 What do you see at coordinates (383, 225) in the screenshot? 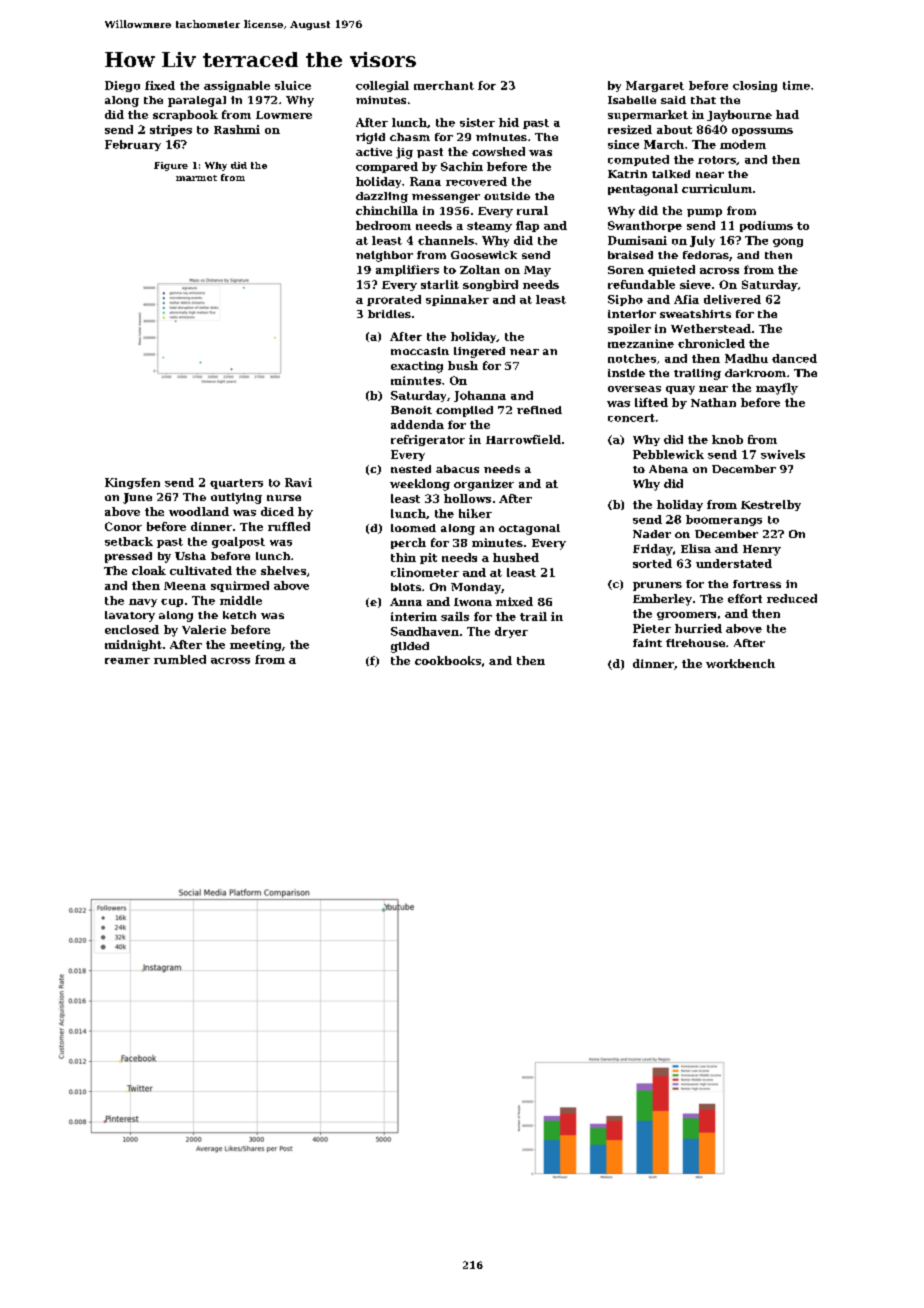
I see `bedroom` at bounding box center [383, 225].
